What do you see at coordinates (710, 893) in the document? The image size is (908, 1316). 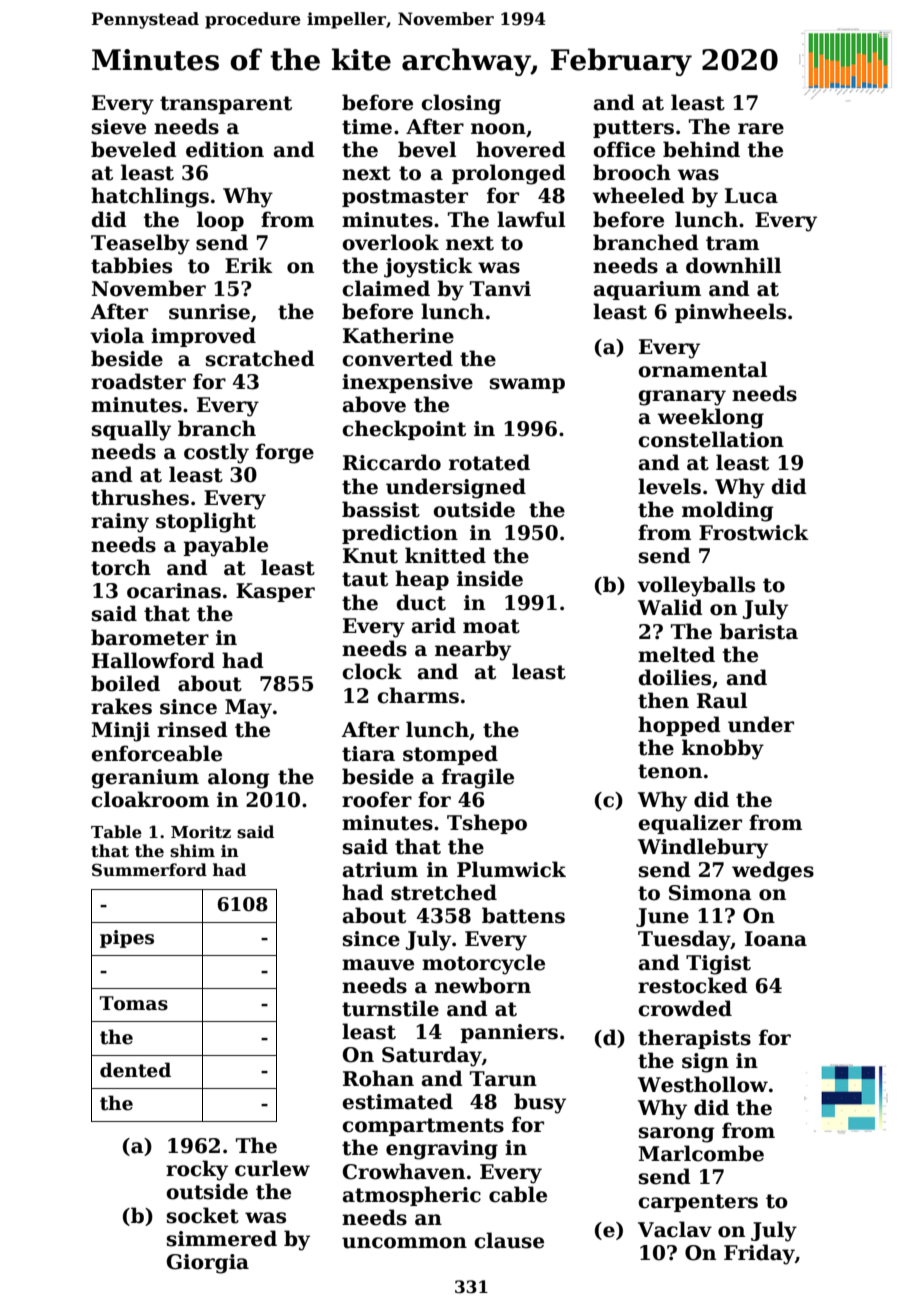 I see `Simona` at bounding box center [710, 893].
